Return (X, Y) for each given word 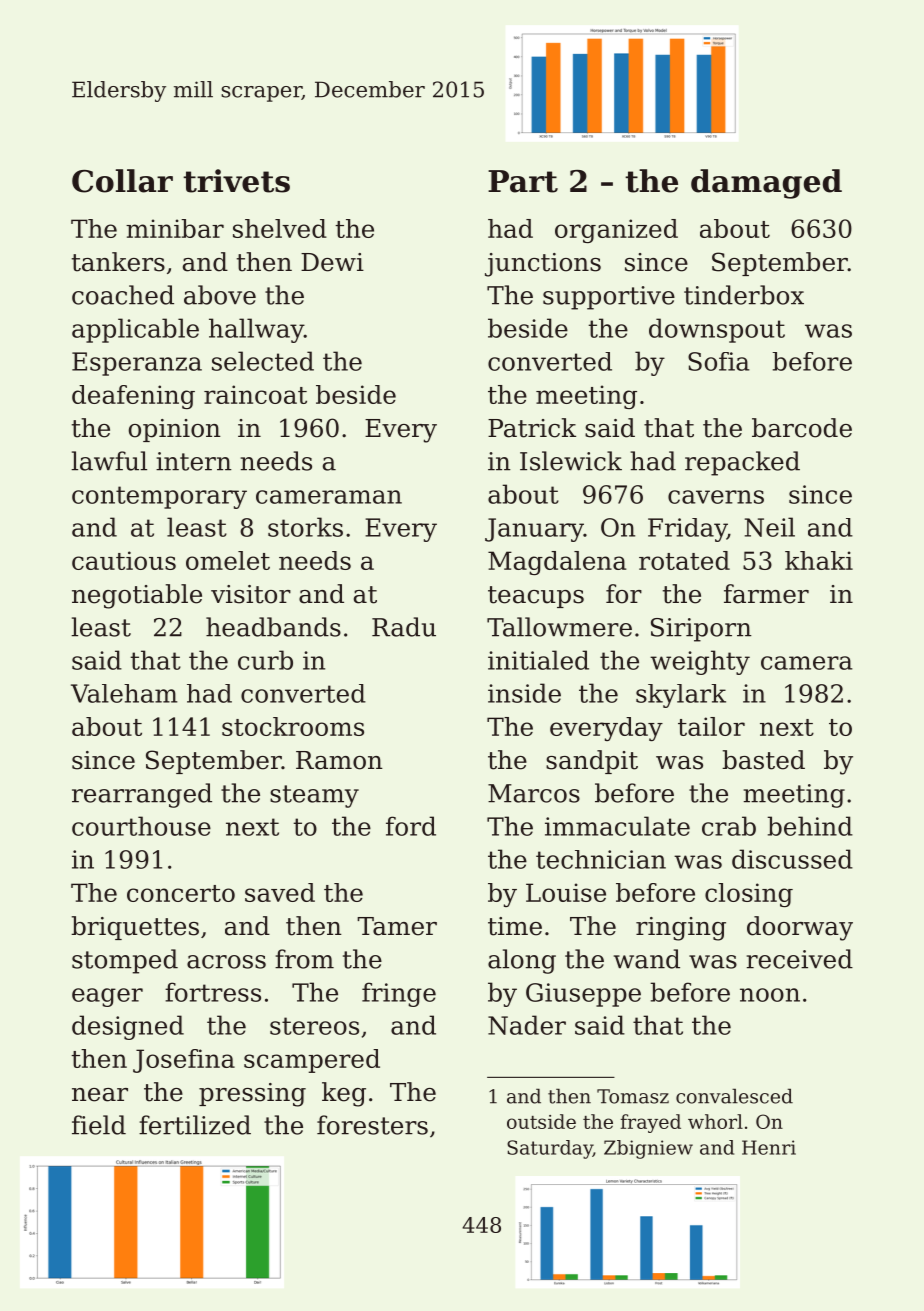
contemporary (159, 497)
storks (305, 527)
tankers (118, 262)
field (99, 1125)
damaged (766, 184)
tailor (711, 726)
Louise (566, 892)
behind (810, 826)
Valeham (124, 693)
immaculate (617, 826)
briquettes (135, 928)
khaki (819, 560)
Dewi (332, 262)
